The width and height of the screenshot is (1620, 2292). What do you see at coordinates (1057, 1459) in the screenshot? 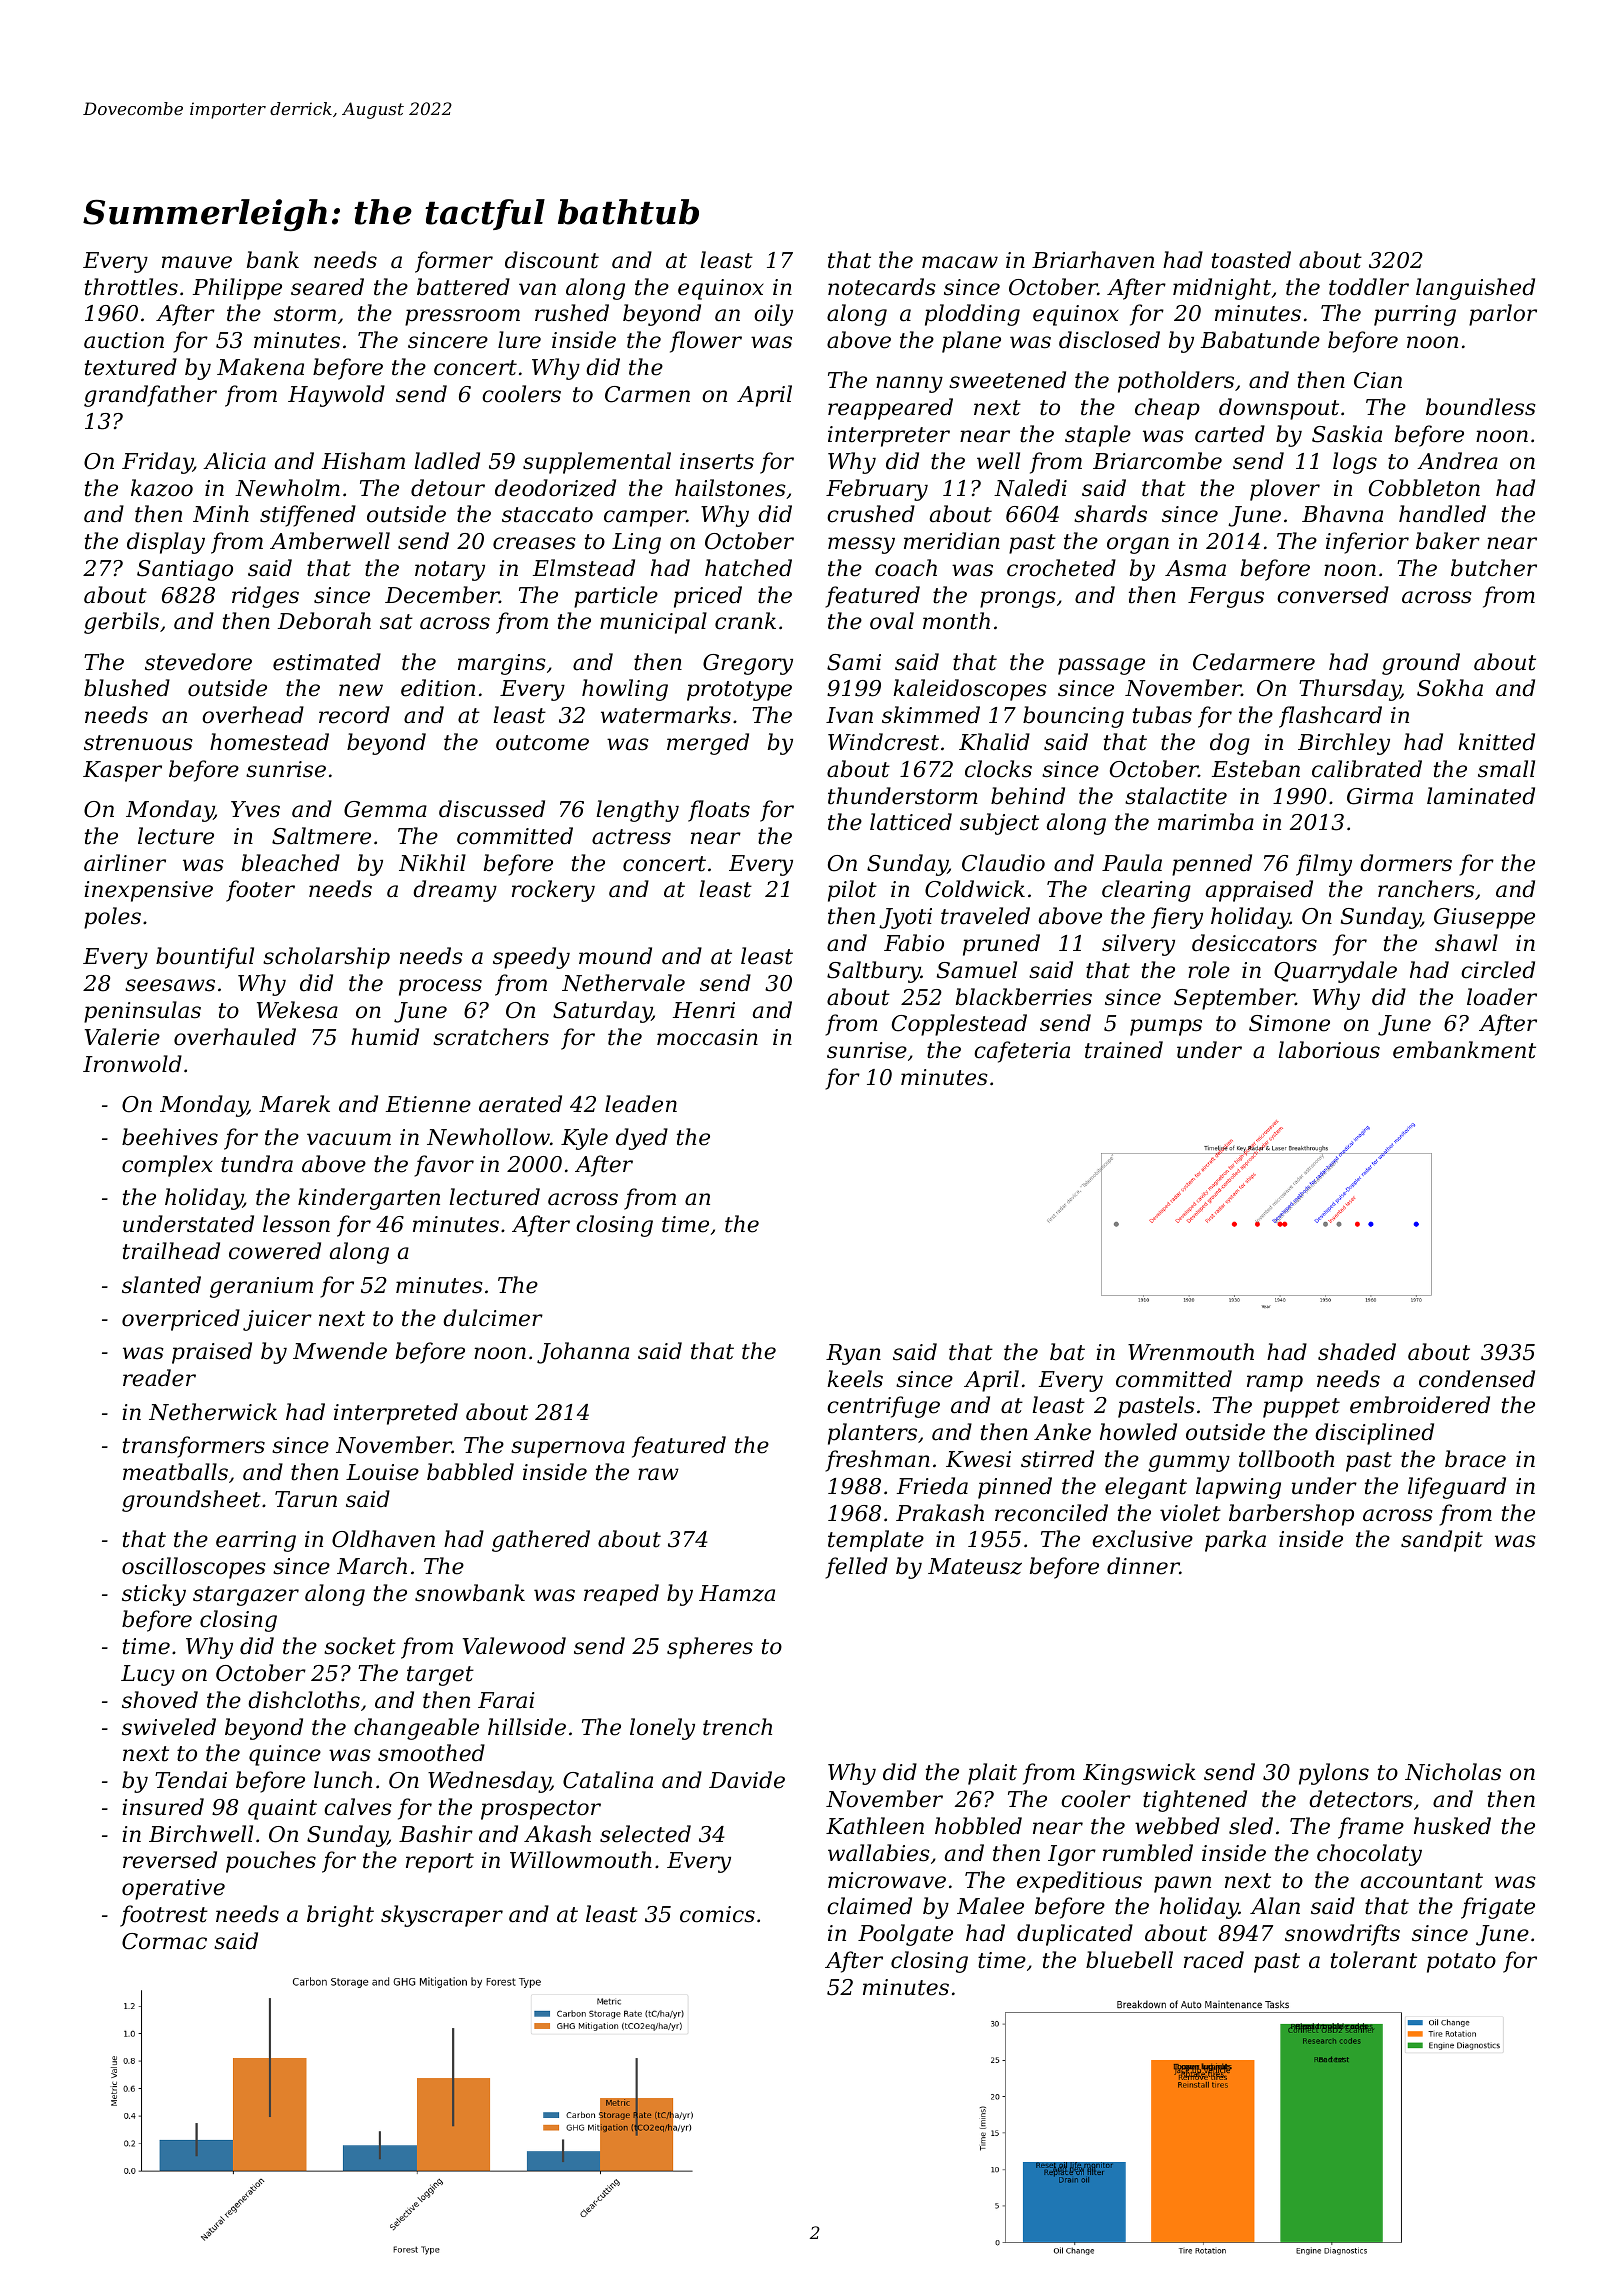
I see `stirred` at bounding box center [1057, 1459].
